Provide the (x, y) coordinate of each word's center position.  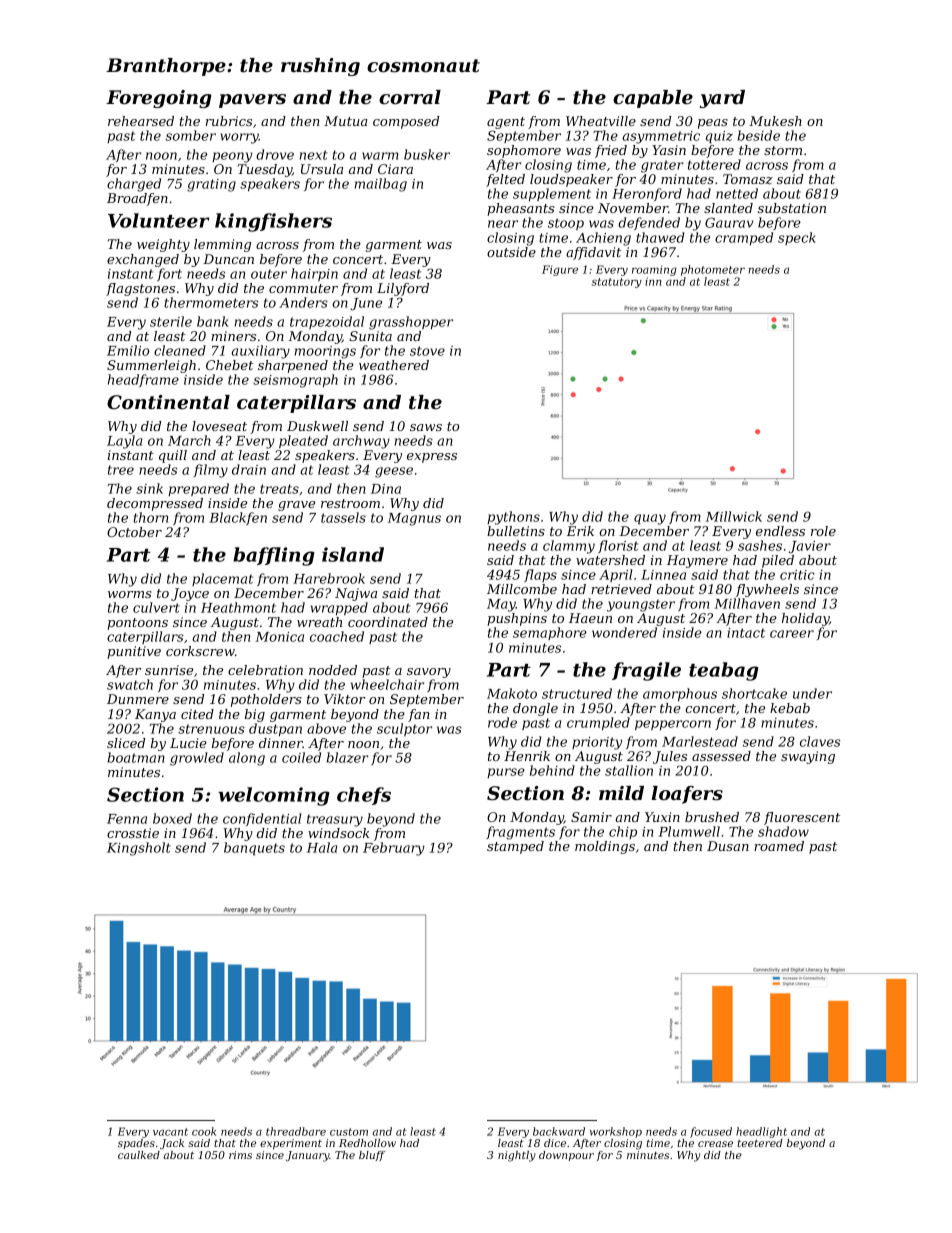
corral (410, 97)
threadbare (296, 1131)
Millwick (734, 516)
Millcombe (522, 589)
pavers (252, 101)
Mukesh (775, 121)
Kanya (155, 715)
